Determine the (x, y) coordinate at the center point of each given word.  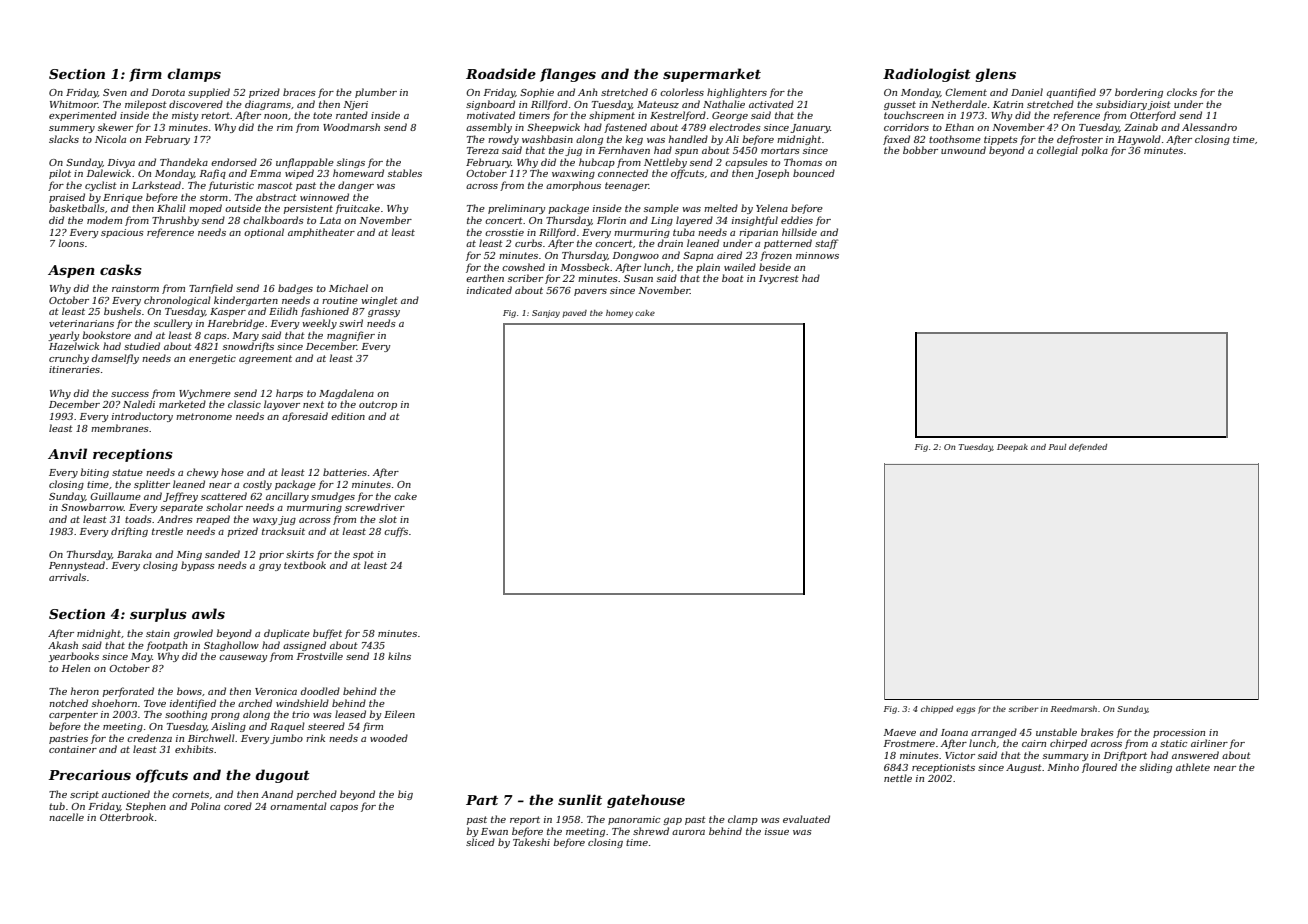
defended (1088, 448)
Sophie (537, 93)
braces (299, 92)
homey (619, 314)
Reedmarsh (1074, 709)
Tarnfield (211, 289)
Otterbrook (127, 817)
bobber (920, 150)
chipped (937, 710)
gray (270, 567)
